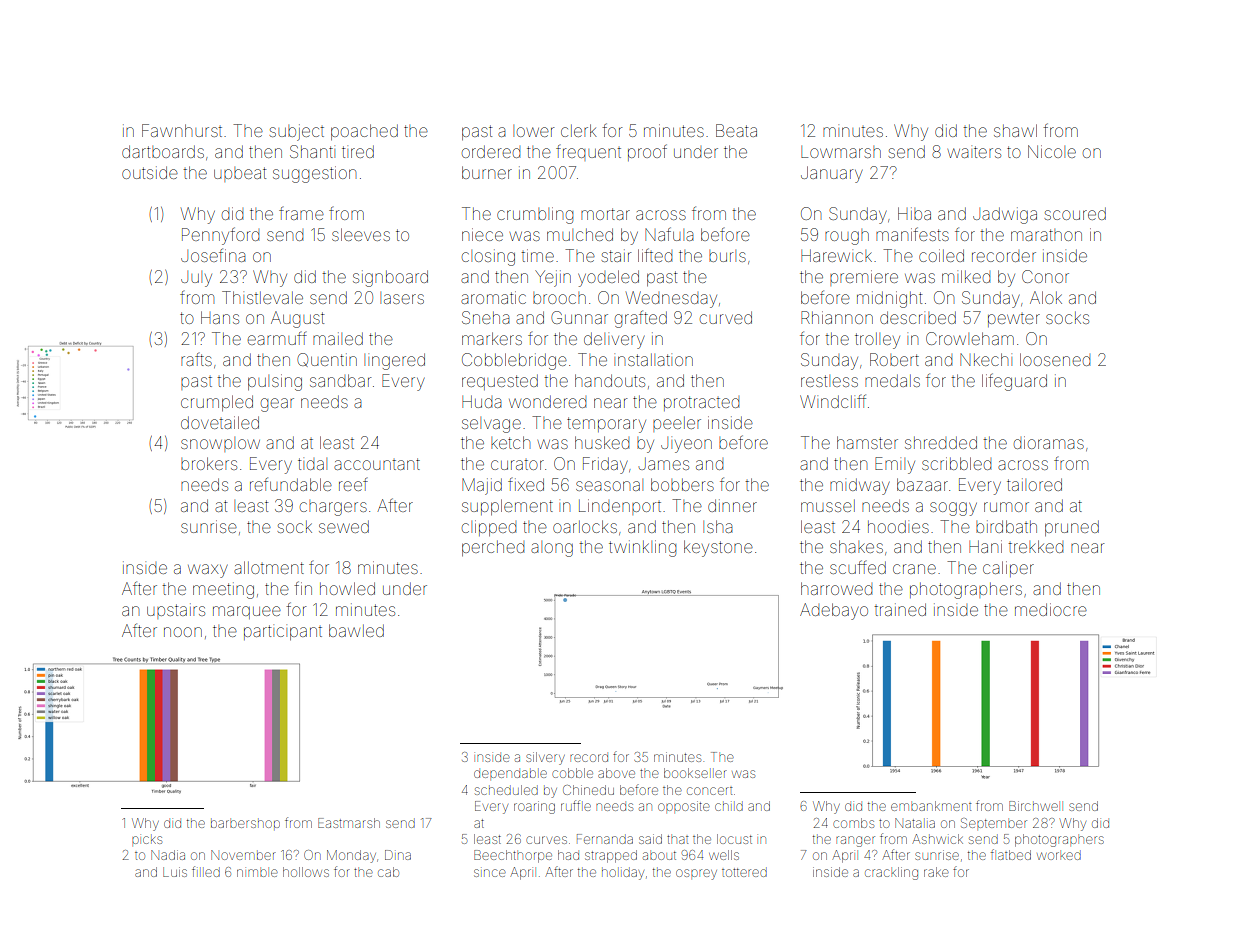 This image has width=1233, height=952. Describe the element at coordinates (349, 823) in the image. I see `Eastmarsh` at that location.
